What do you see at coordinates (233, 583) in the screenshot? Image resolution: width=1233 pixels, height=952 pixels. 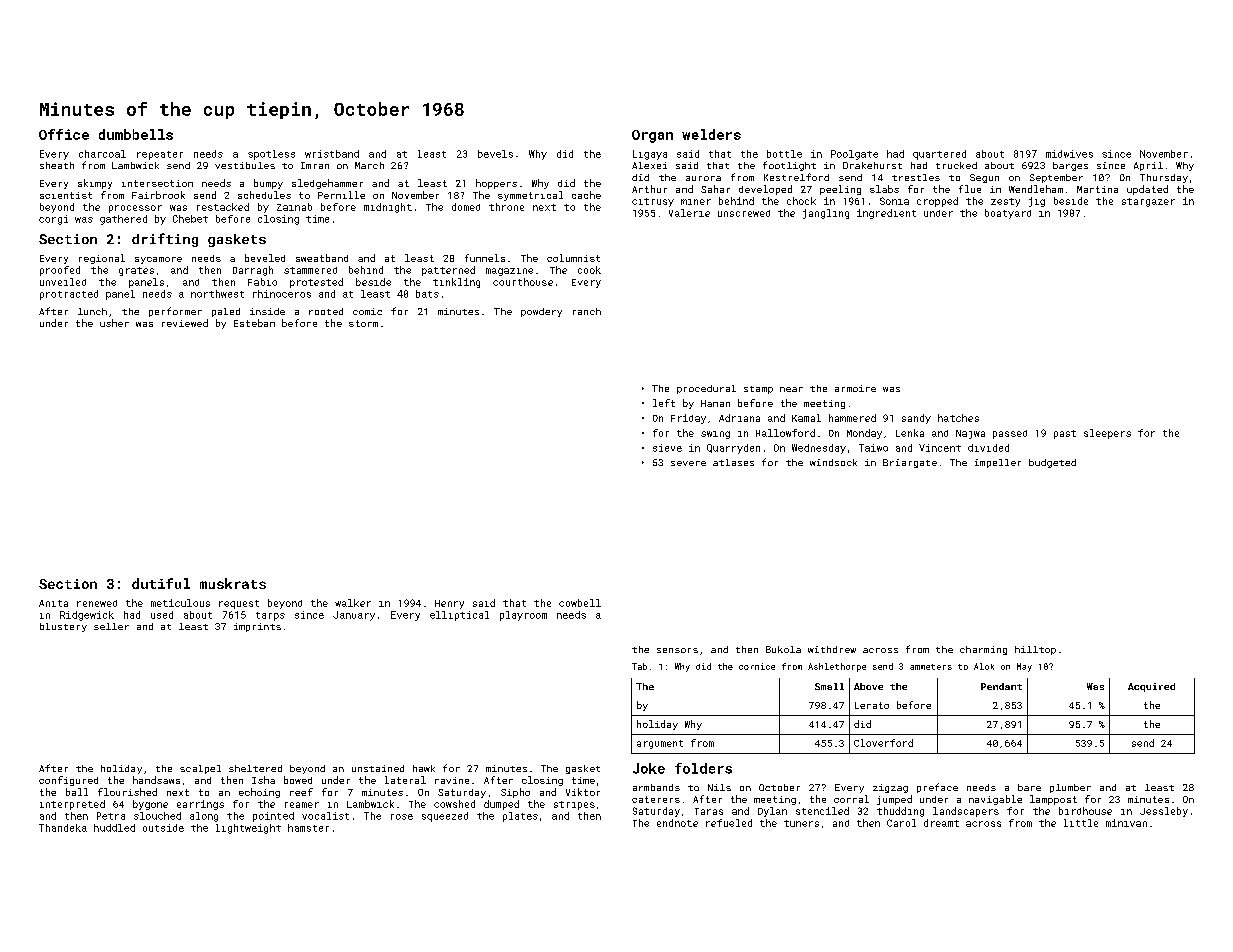 I see `muskrats` at bounding box center [233, 583].
